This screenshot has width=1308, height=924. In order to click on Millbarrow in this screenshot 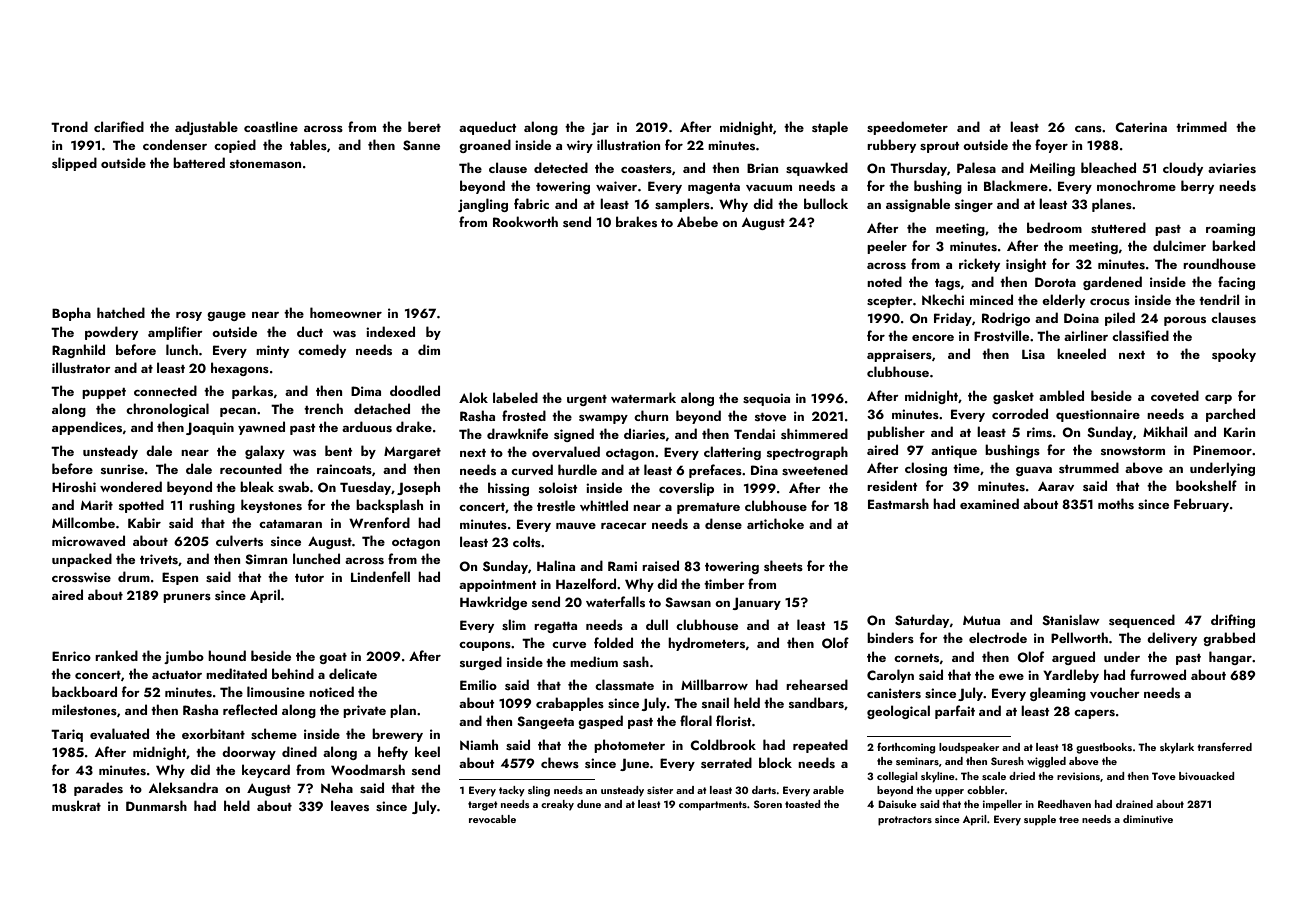, I will do `click(714, 684)`.
